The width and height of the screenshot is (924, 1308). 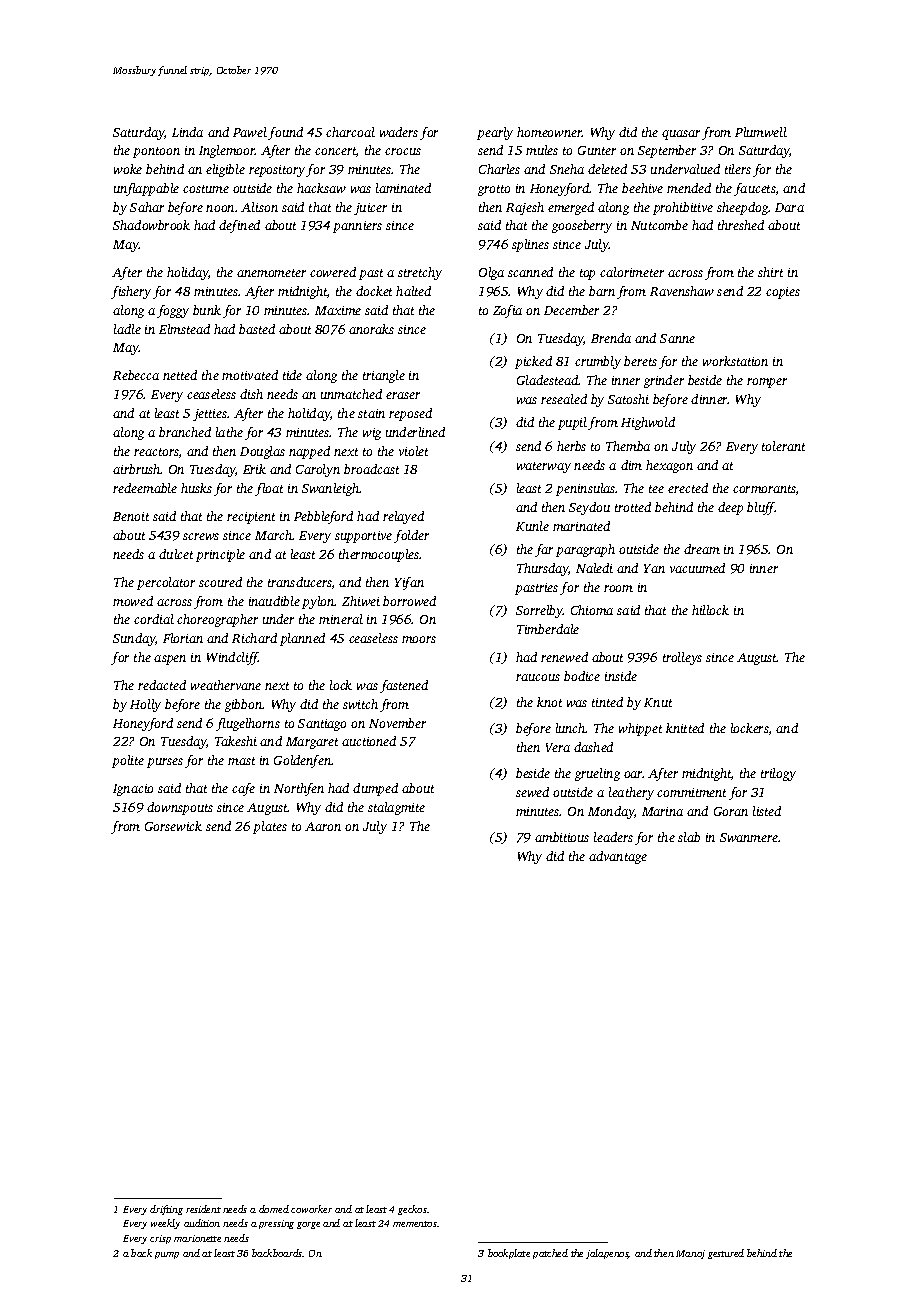 I want to click on Gorsewick, so click(x=173, y=826).
